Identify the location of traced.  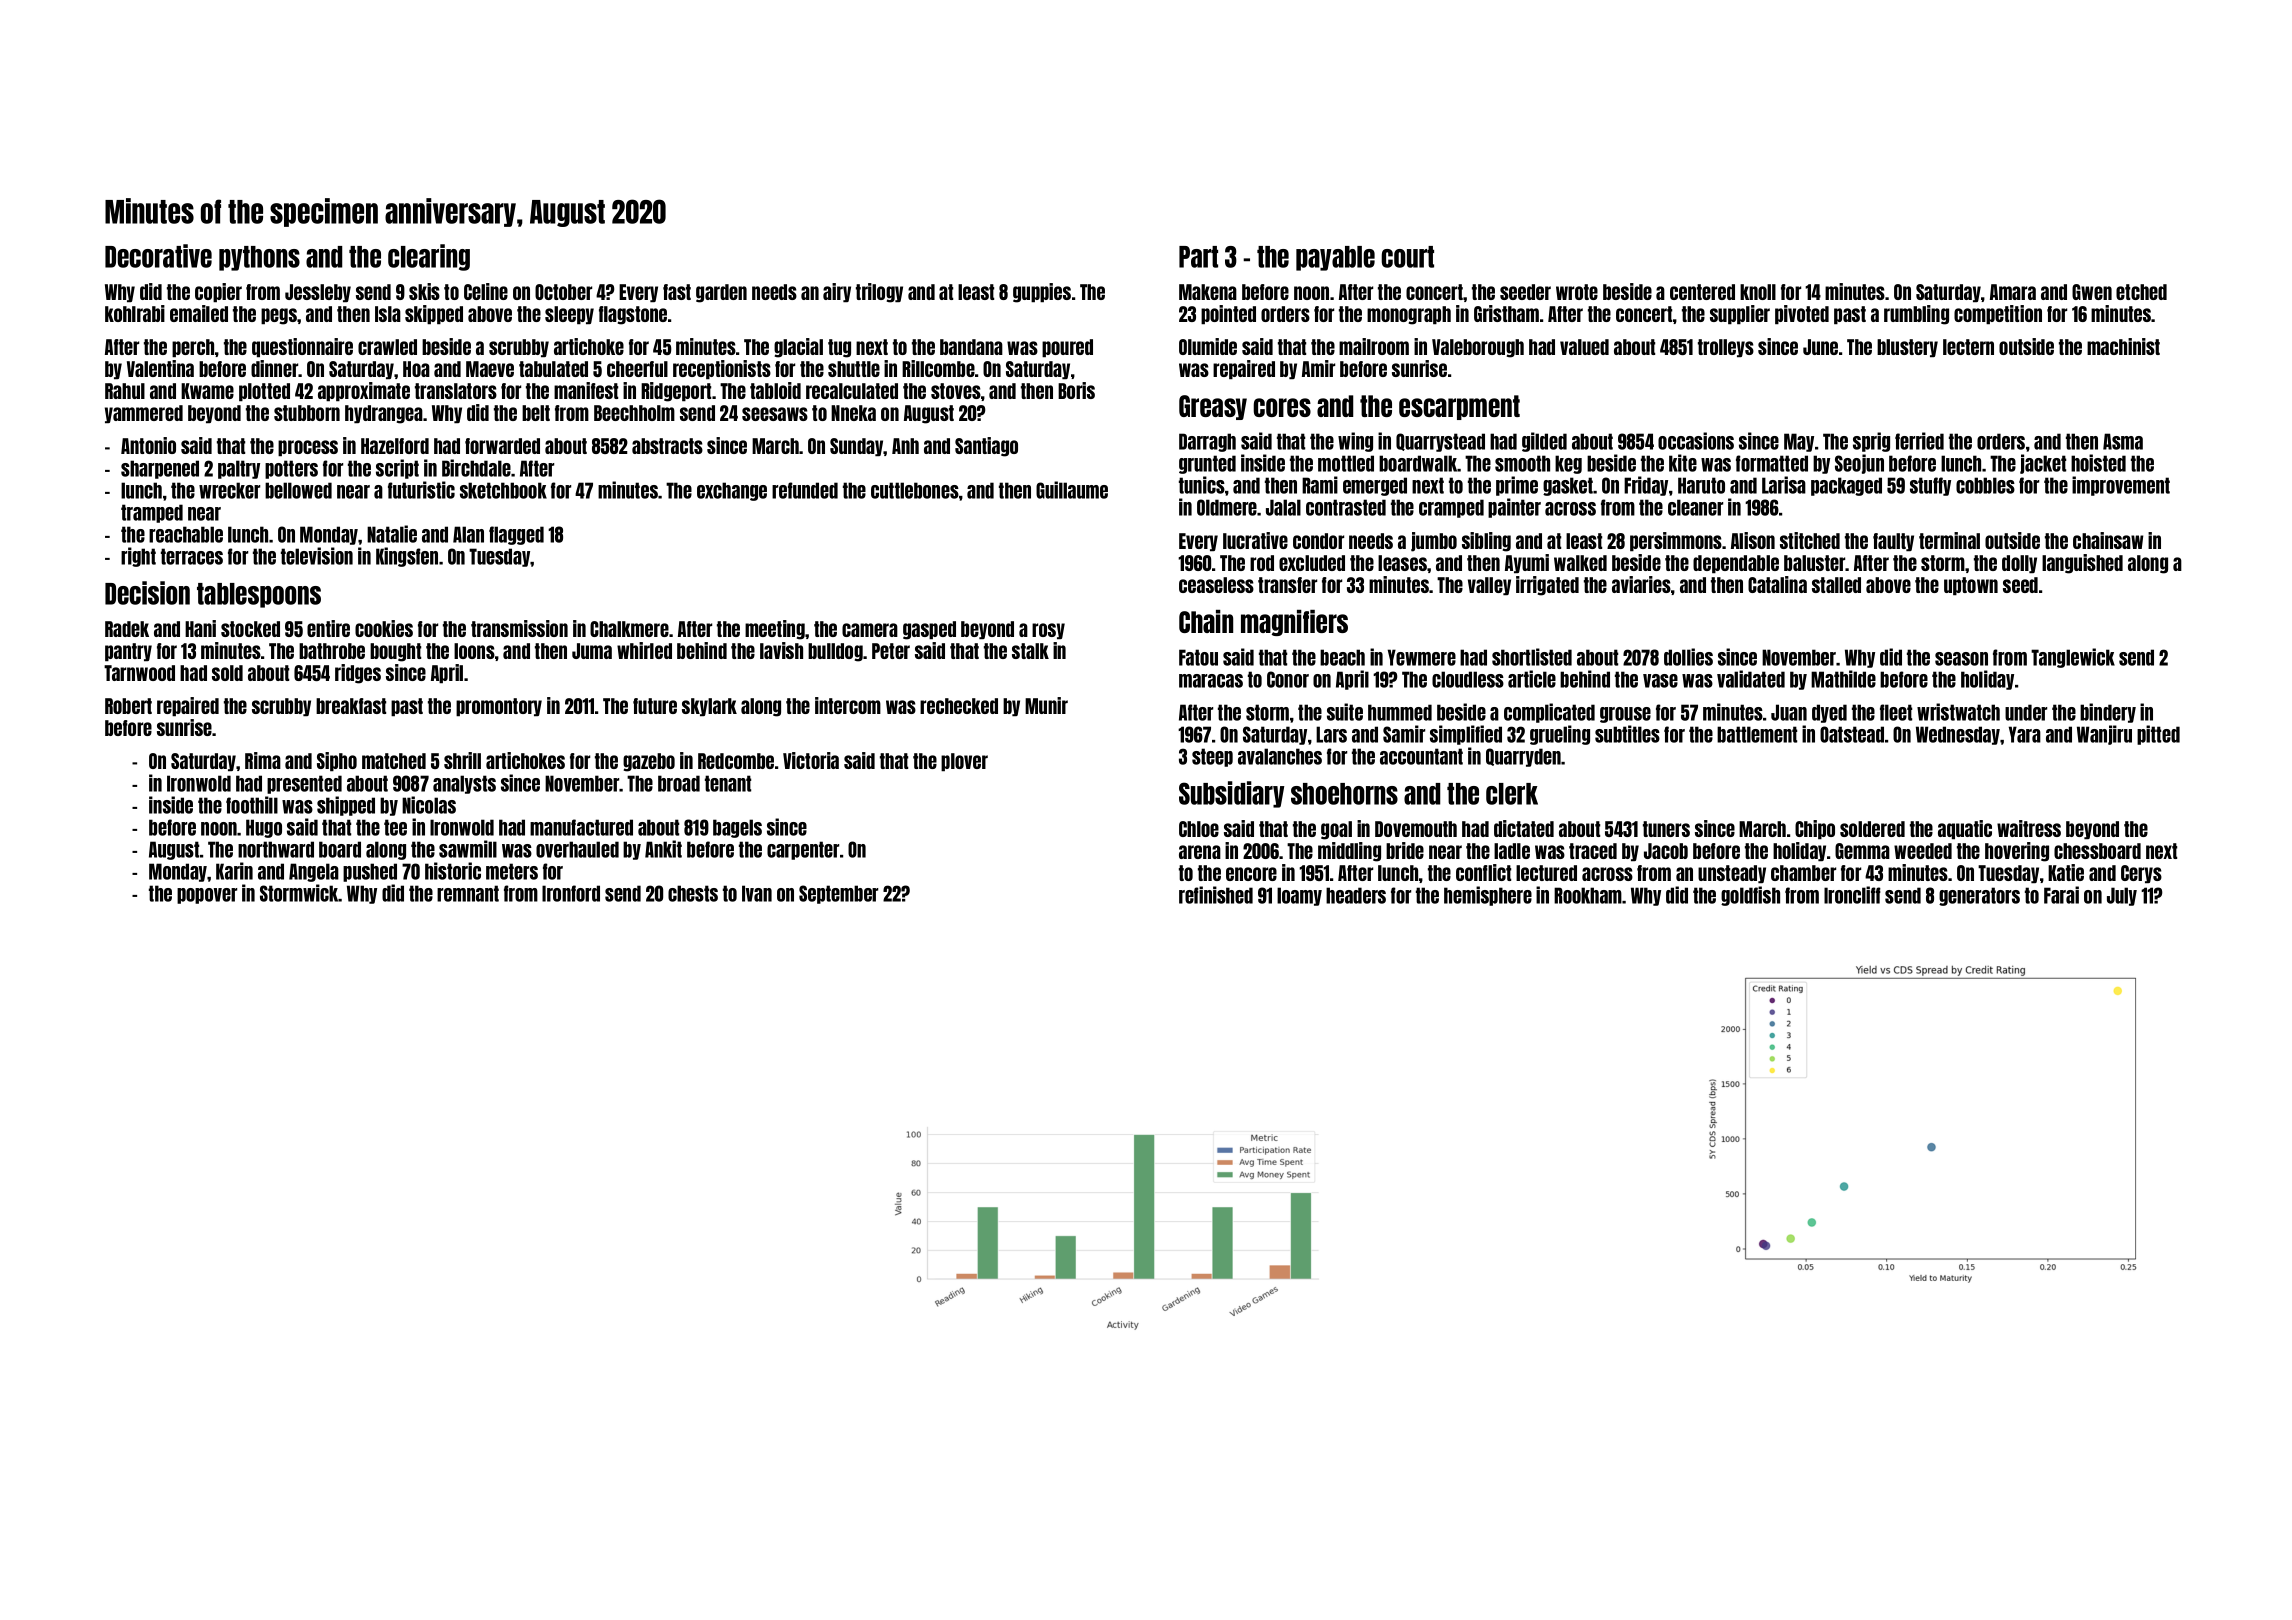
(1593, 851).
